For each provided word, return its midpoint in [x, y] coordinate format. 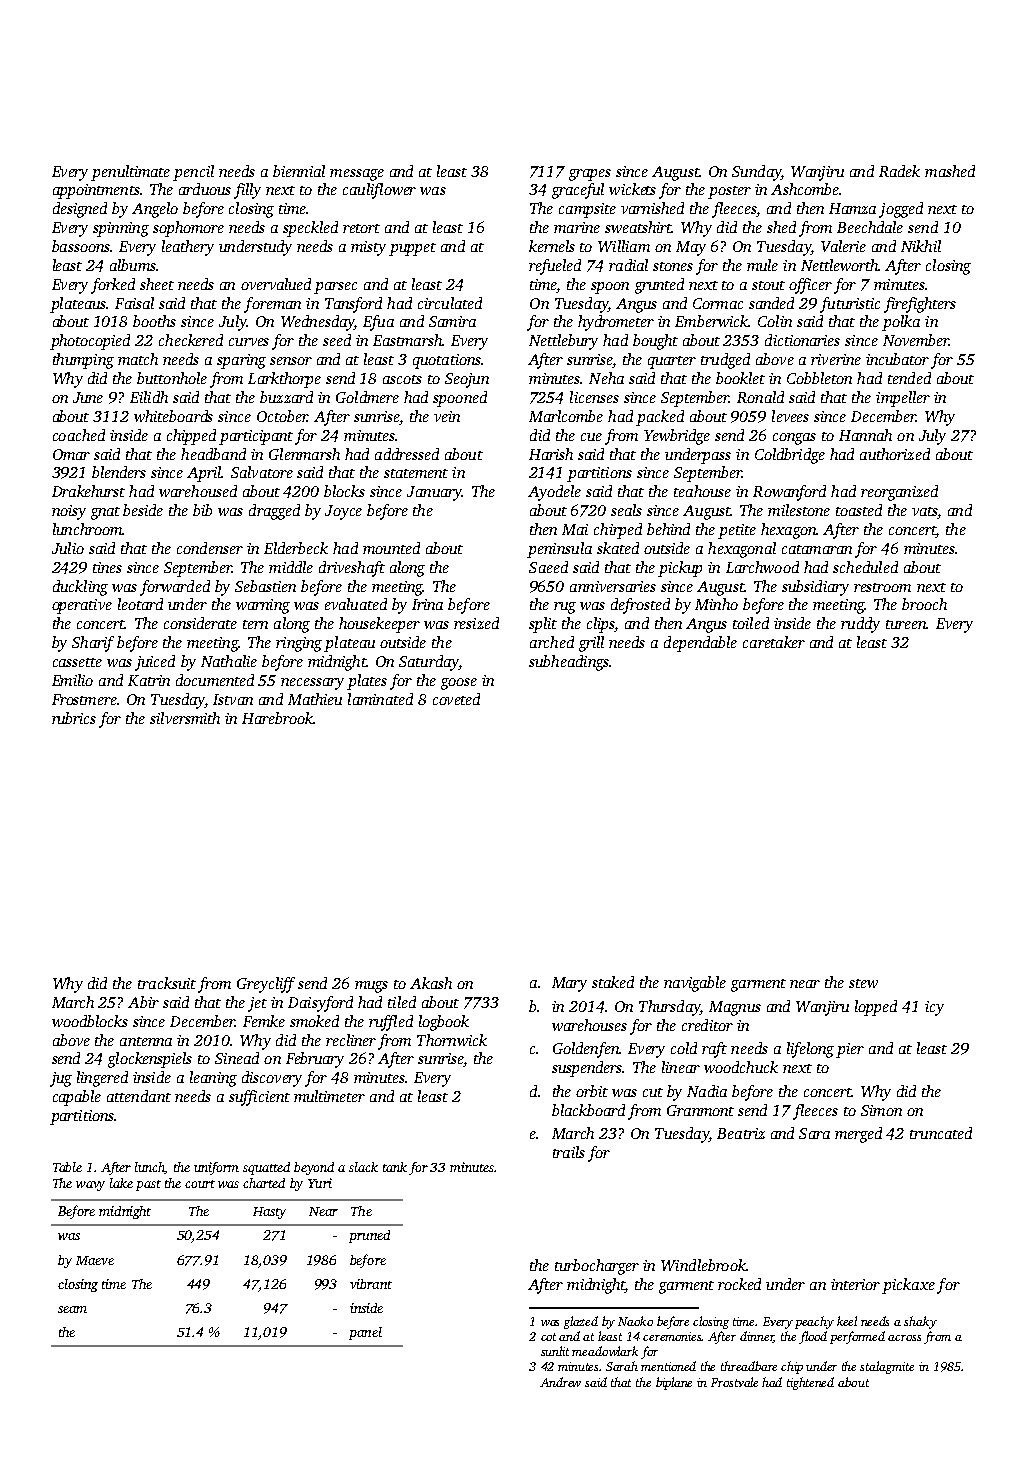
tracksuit [167, 983]
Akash [431, 983]
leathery [188, 248]
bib [202, 510]
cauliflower [379, 191]
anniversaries [613, 586]
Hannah [865, 435]
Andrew [560, 1382]
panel [365, 1333]
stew [863, 983]
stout [768, 285]
